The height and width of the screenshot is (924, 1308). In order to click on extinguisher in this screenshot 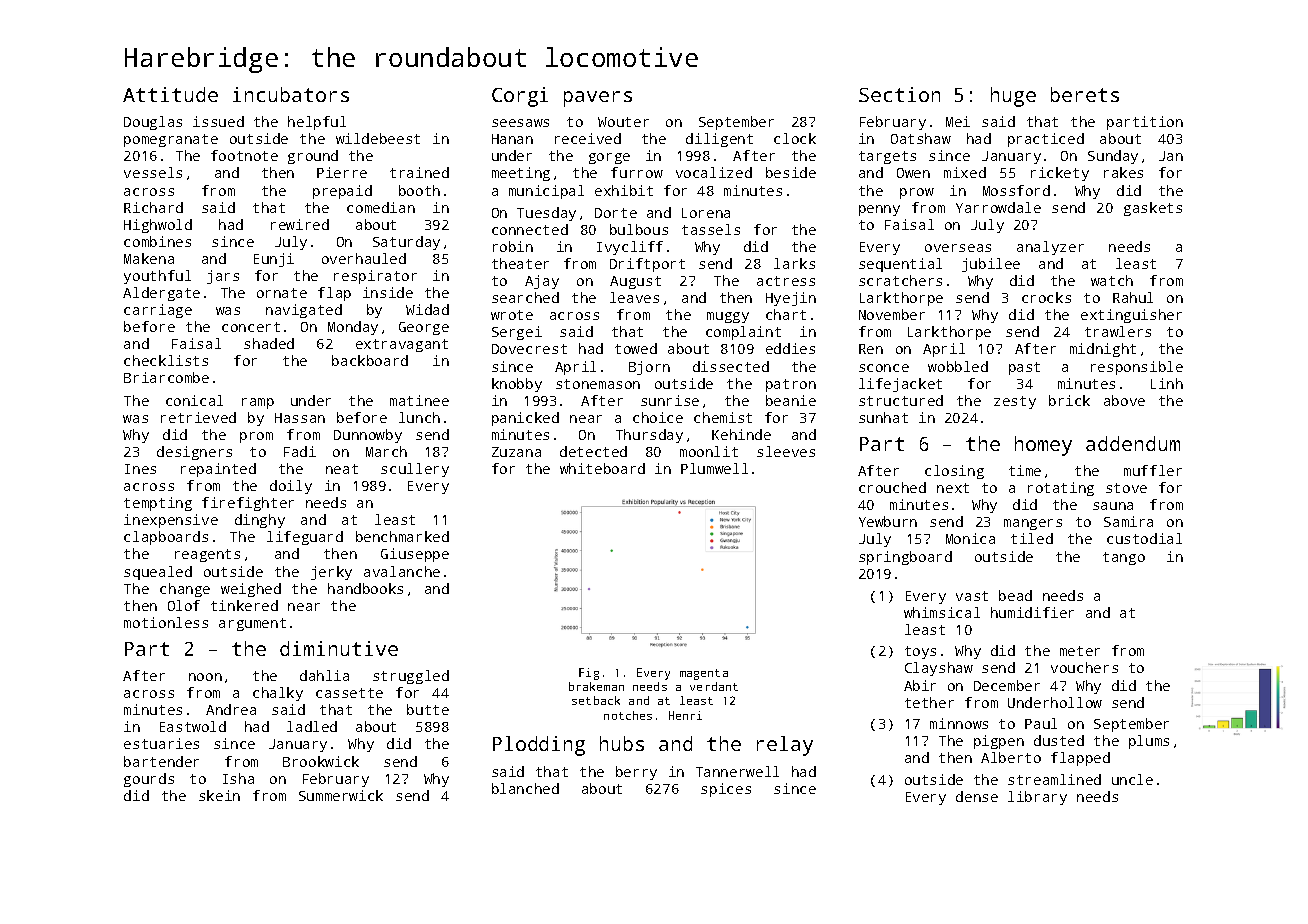, I will do `click(1131, 316)`.
